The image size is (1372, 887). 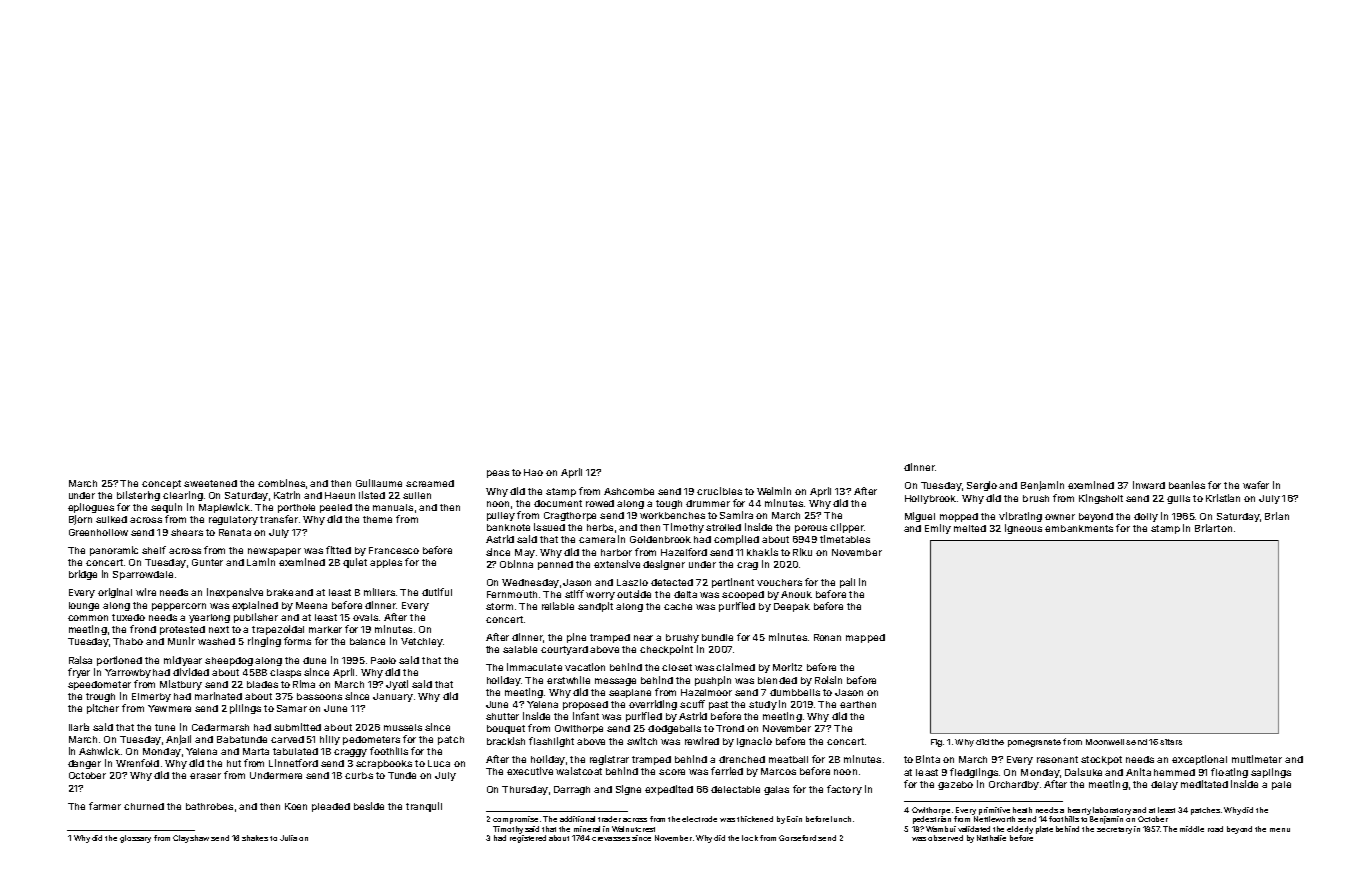 I want to click on churned, so click(x=144, y=806).
